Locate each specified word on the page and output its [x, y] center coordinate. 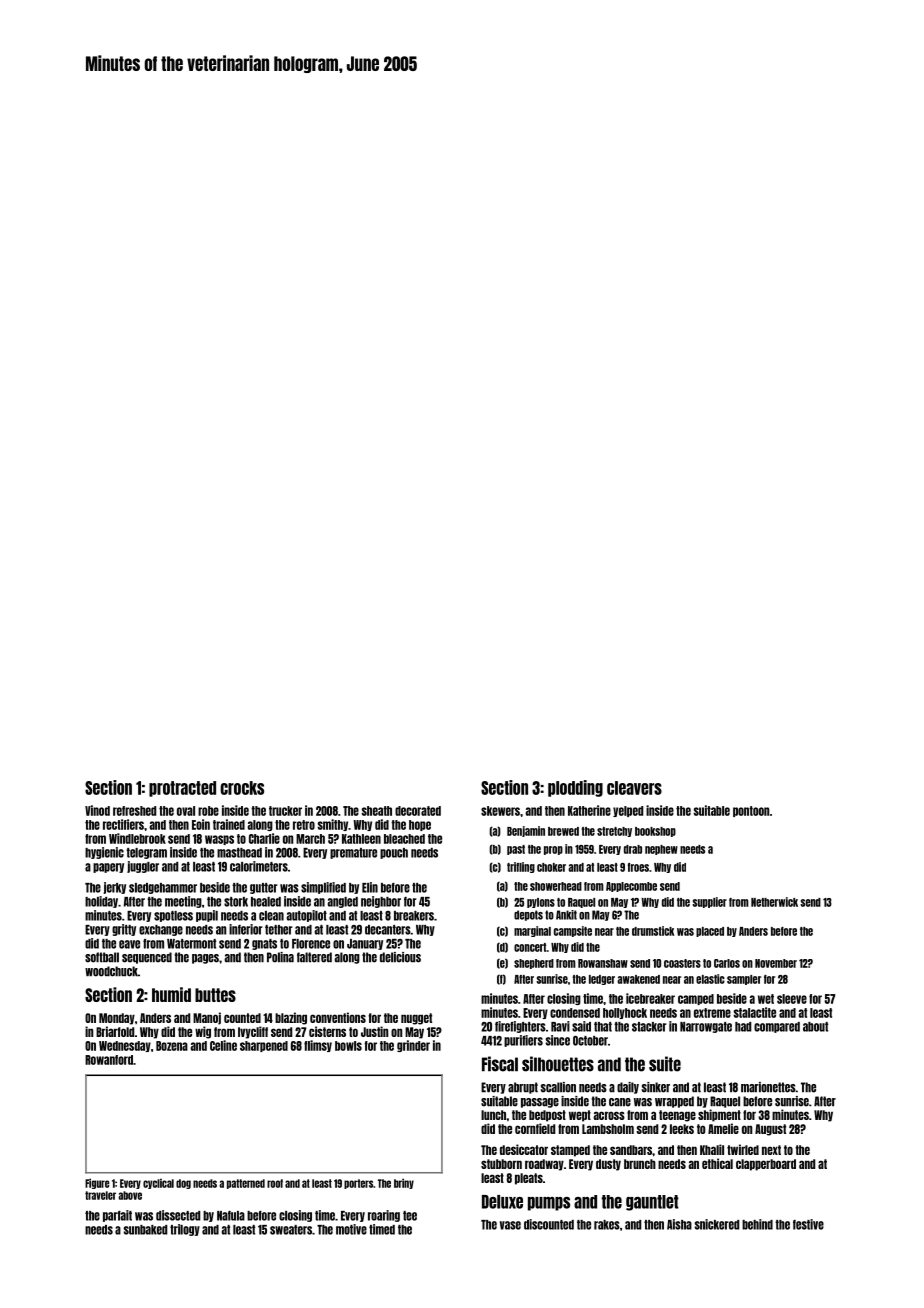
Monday [117, 1019]
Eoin [201, 824]
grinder [413, 1046]
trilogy [185, 1230]
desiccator [524, 1149]
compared [777, 1027]
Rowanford [109, 1060]
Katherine [589, 810]
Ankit [566, 915]
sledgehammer [163, 888]
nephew [661, 850]
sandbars [631, 1150]
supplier [709, 902]
